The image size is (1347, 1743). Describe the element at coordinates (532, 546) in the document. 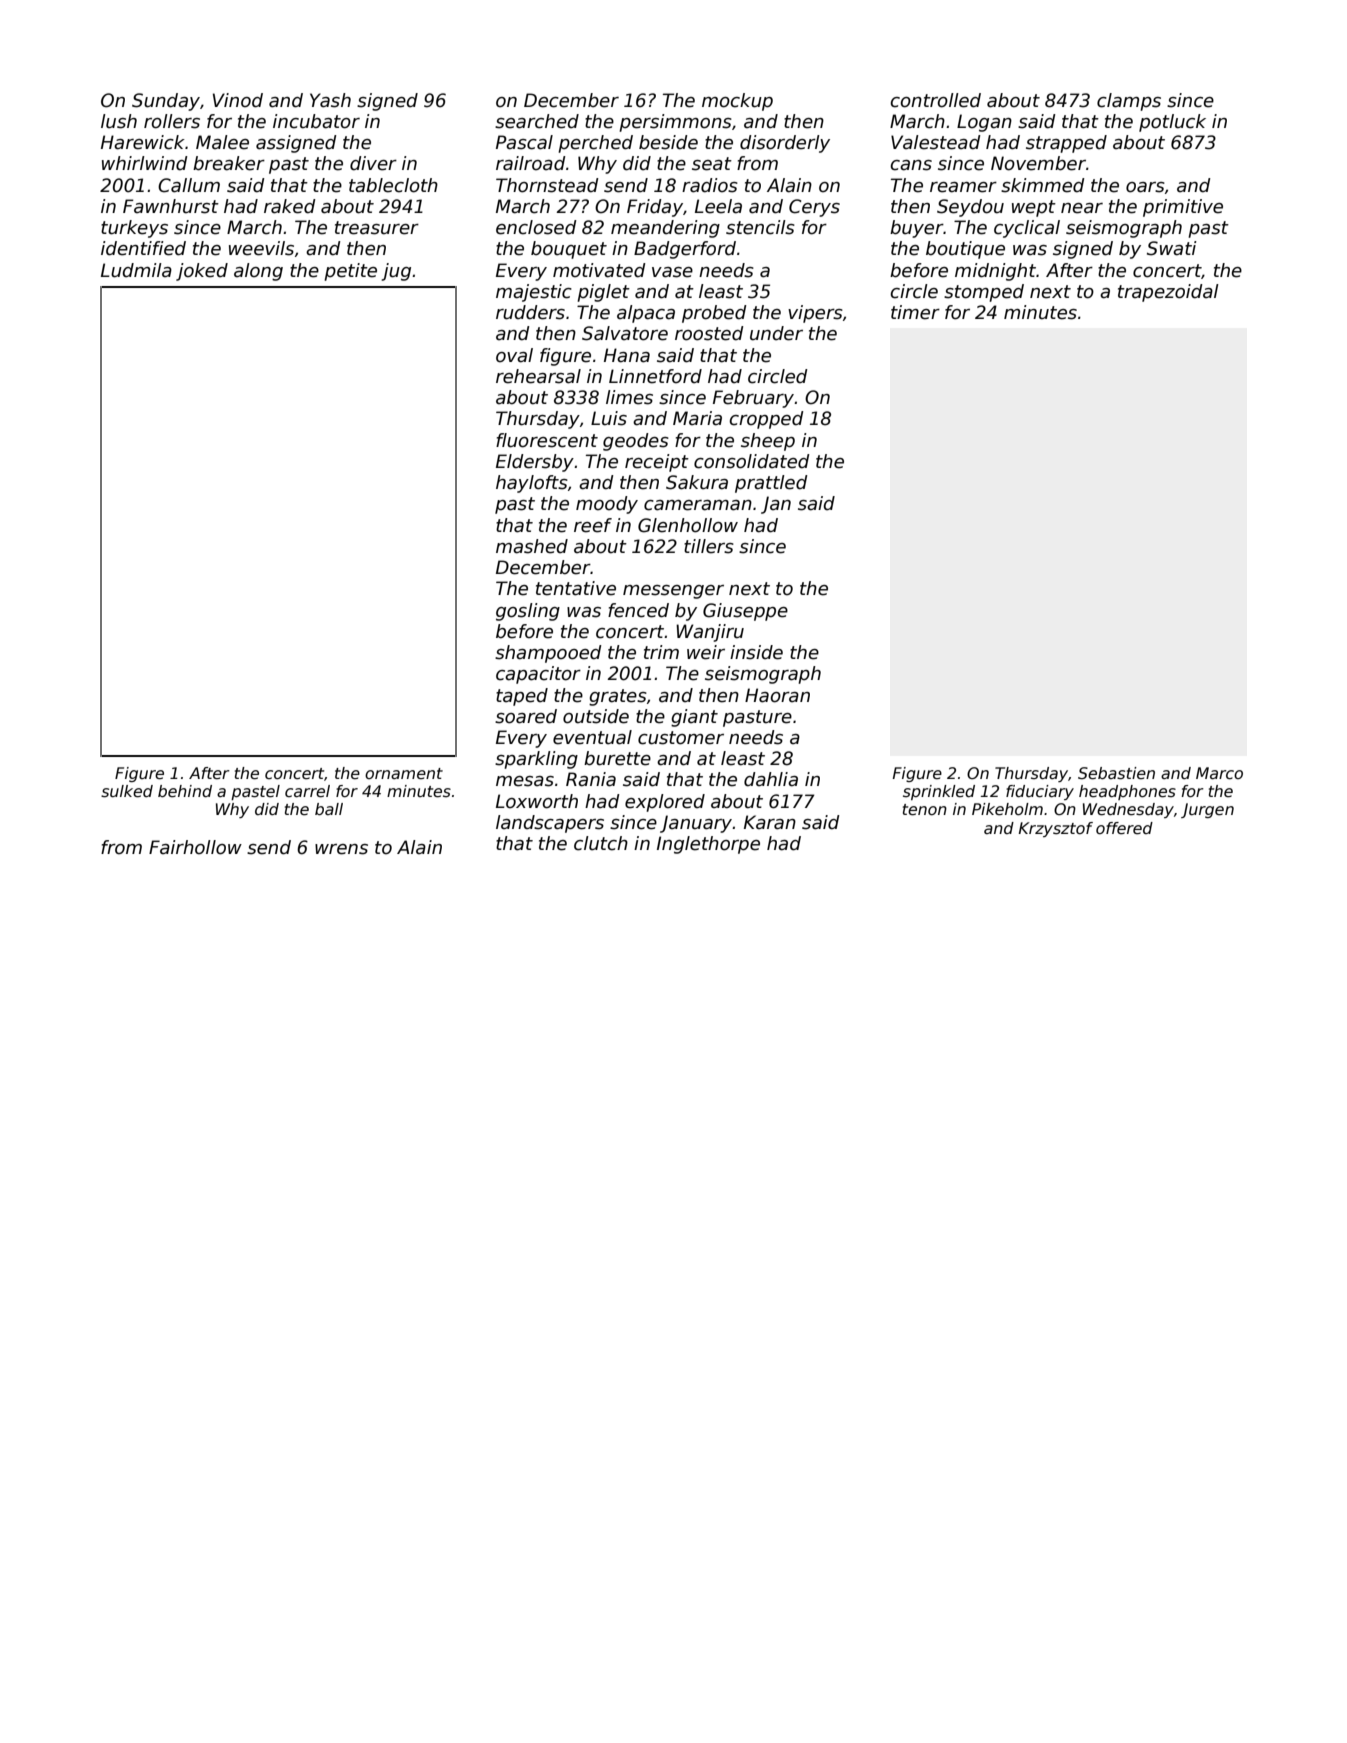

I see `mashed` at that location.
